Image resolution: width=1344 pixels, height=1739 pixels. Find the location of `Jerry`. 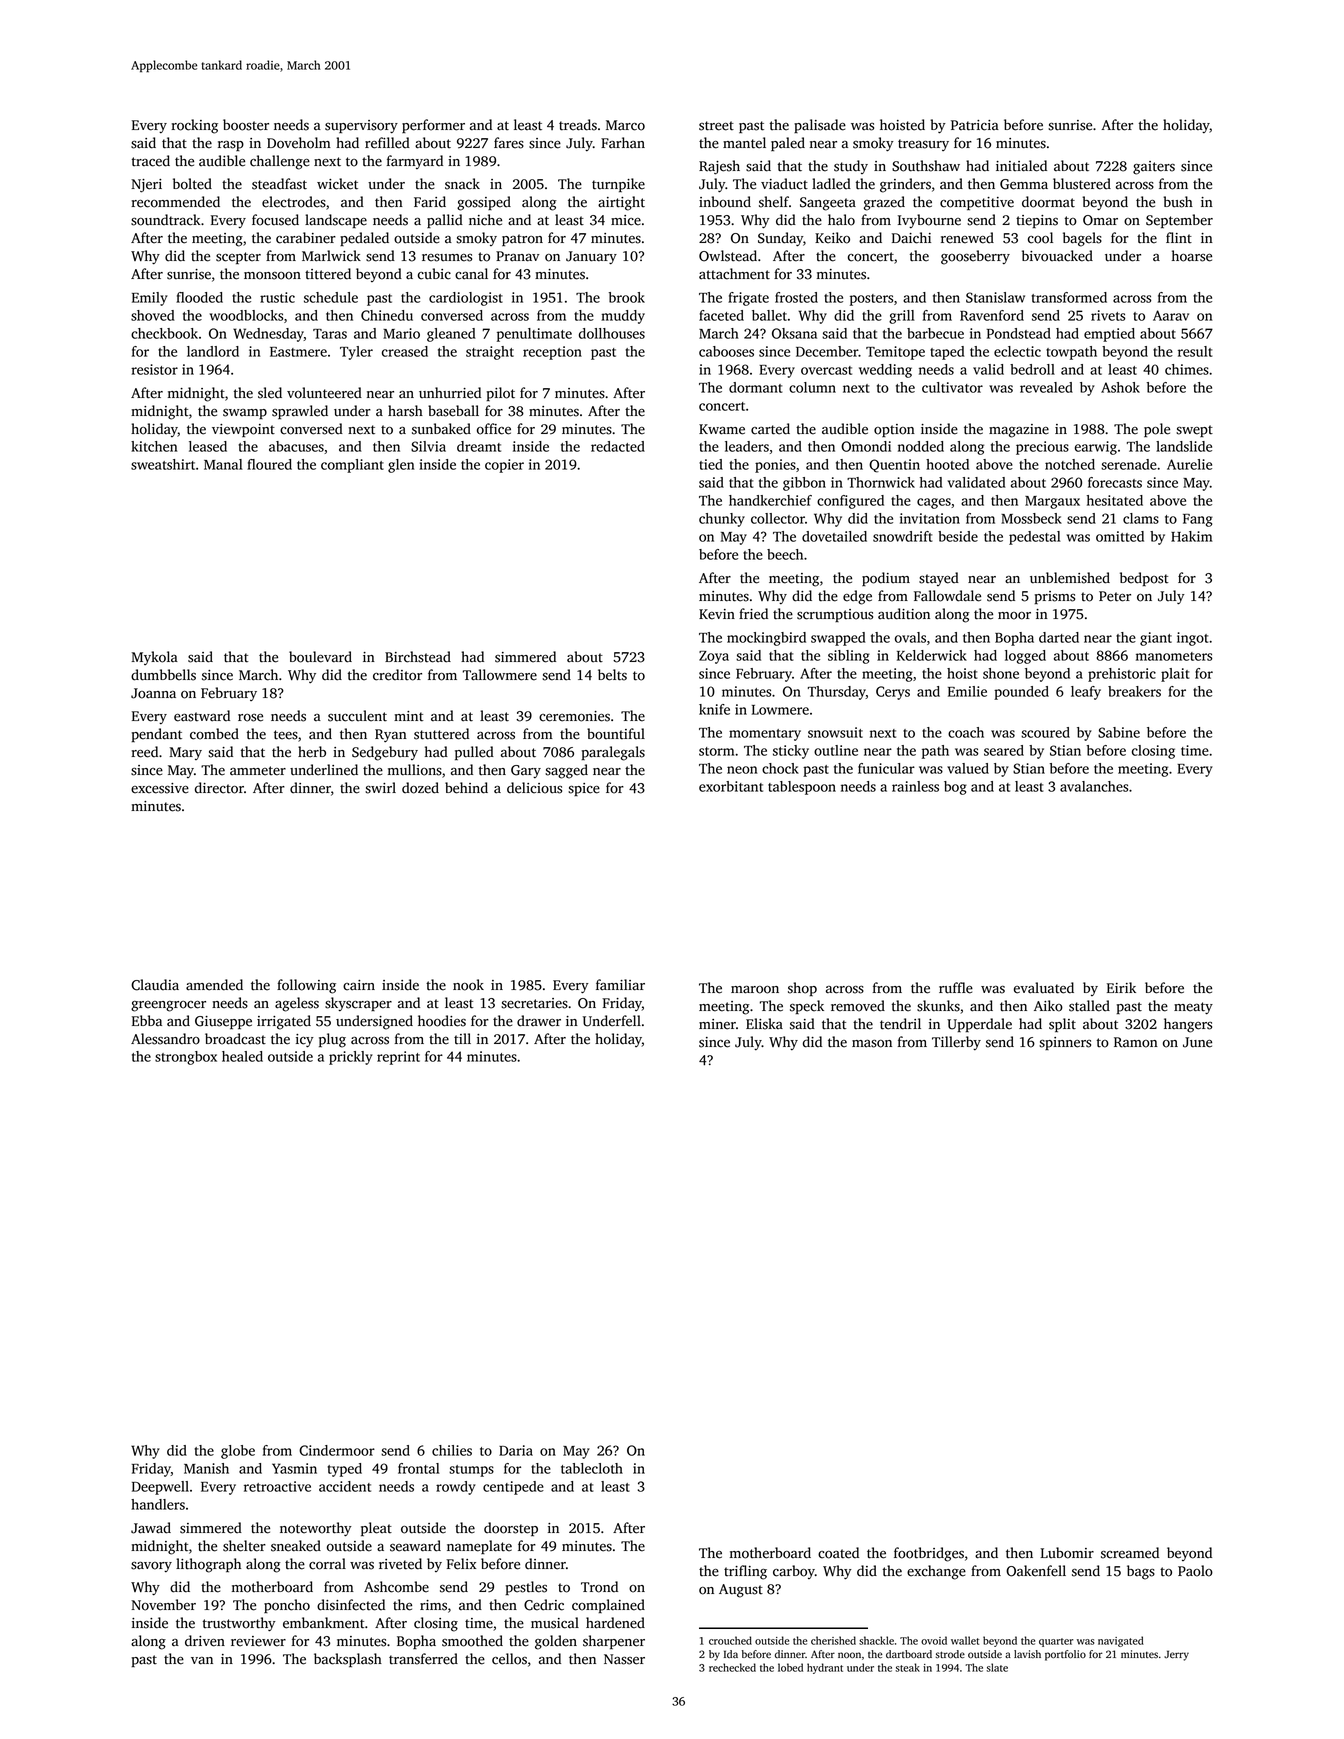

Jerry is located at coordinates (1176, 1655).
